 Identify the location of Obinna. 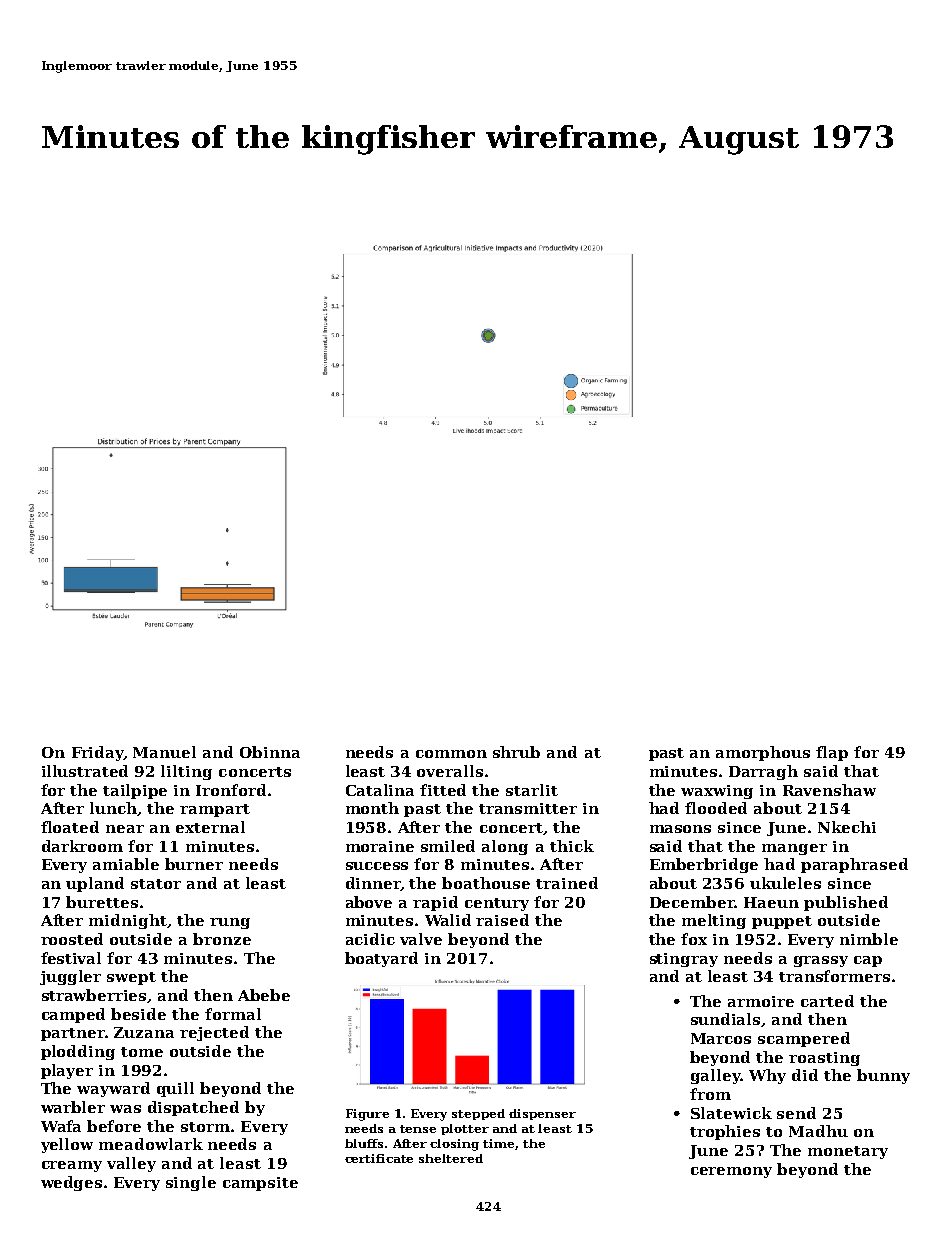
(270, 752).
